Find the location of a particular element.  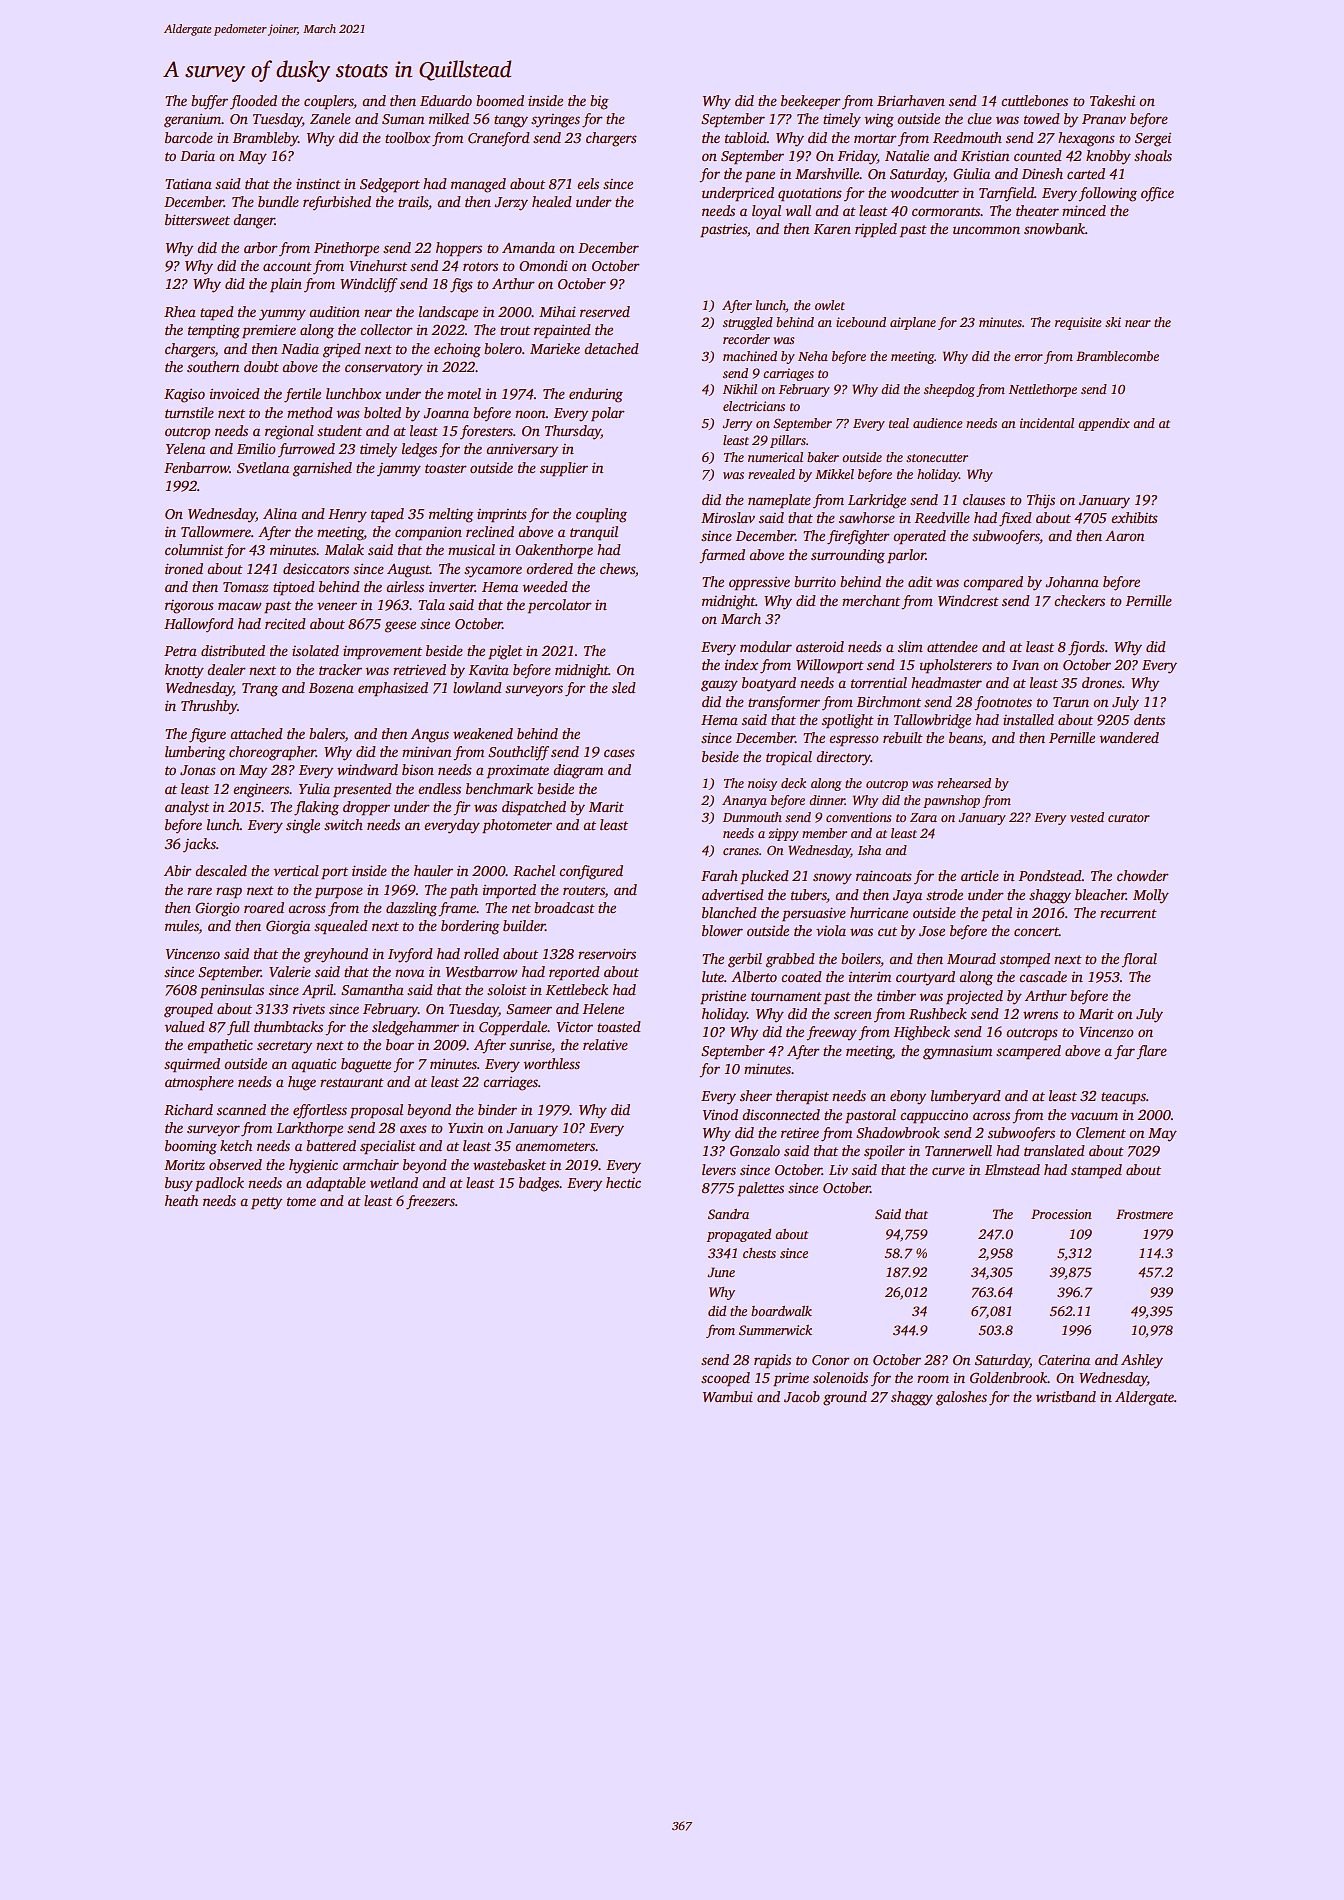

engineers is located at coordinates (261, 791).
